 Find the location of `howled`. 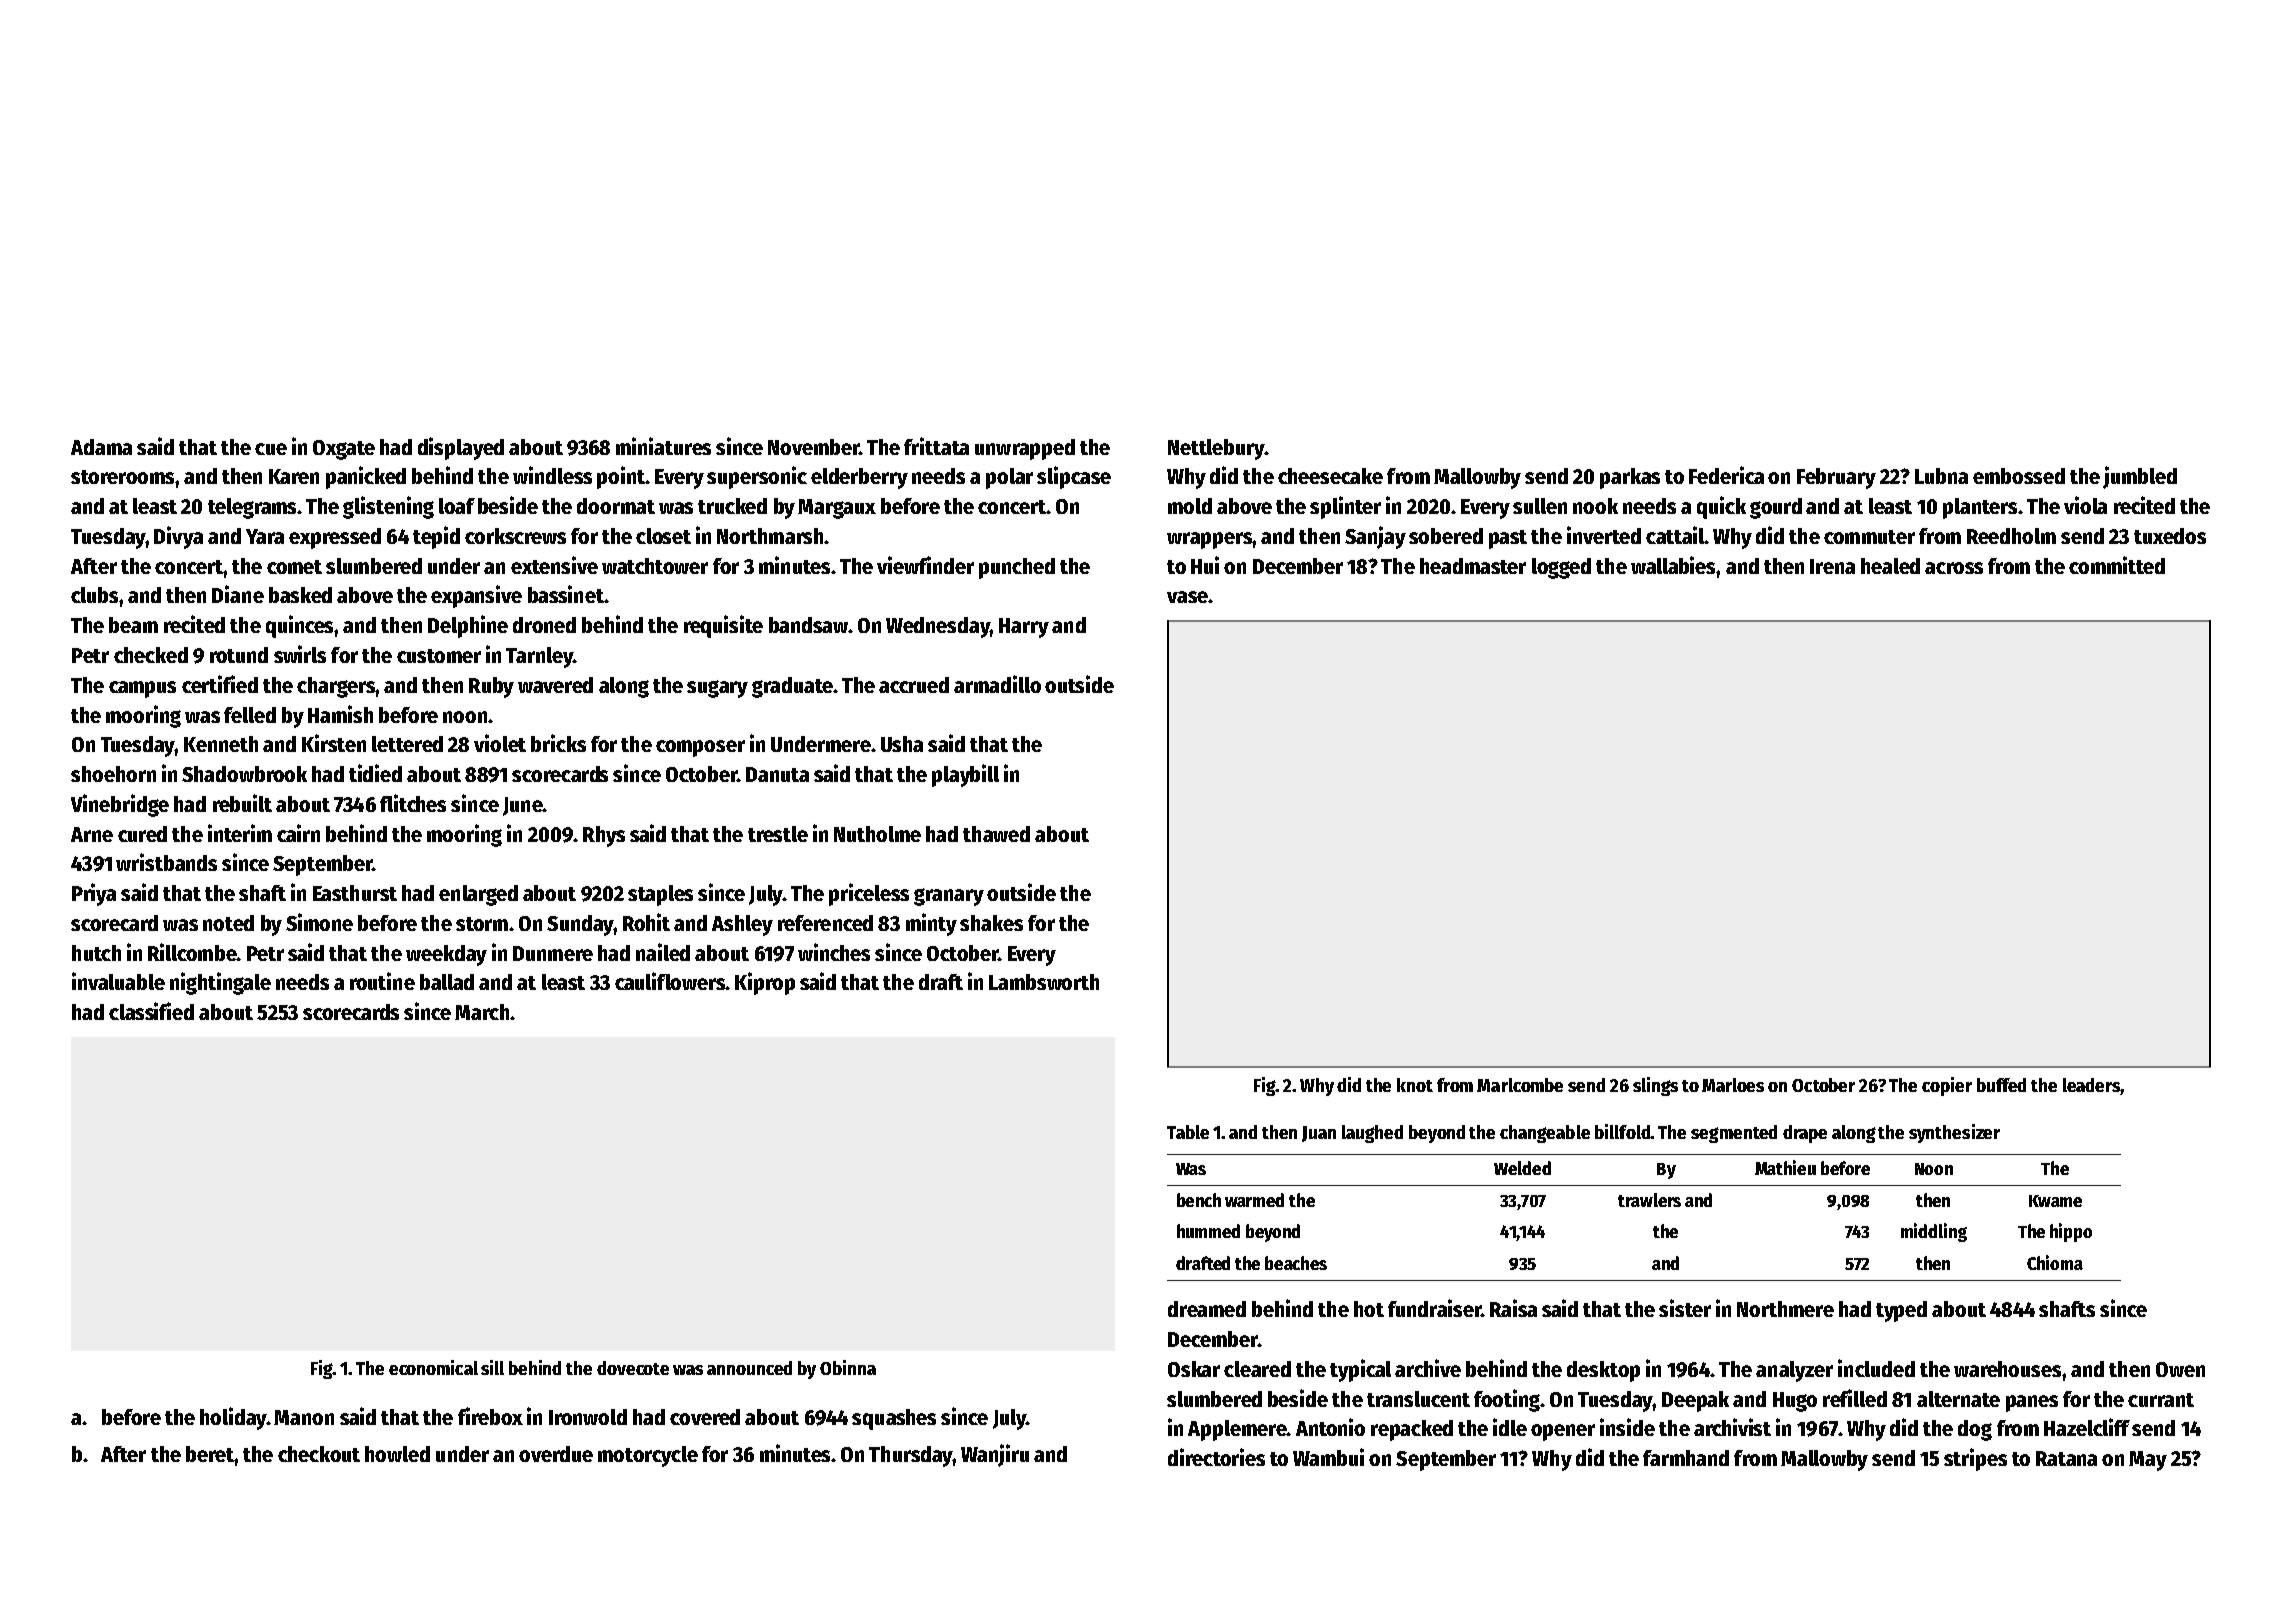

howled is located at coordinates (397, 1454).
